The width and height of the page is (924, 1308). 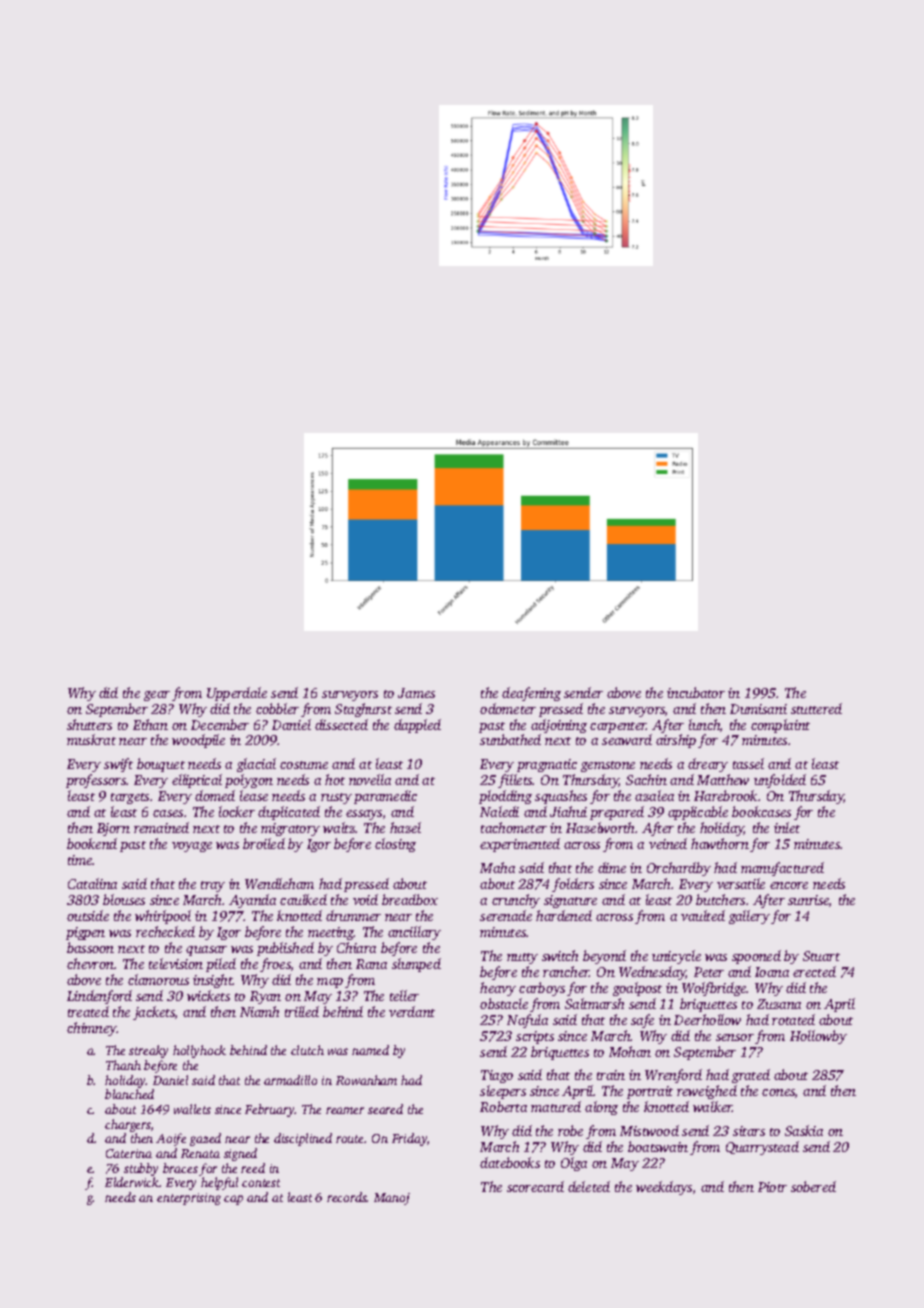 What do you see at coordinates (157, 696) in the page?
I see `gear` at bounding box center [157, 696].
